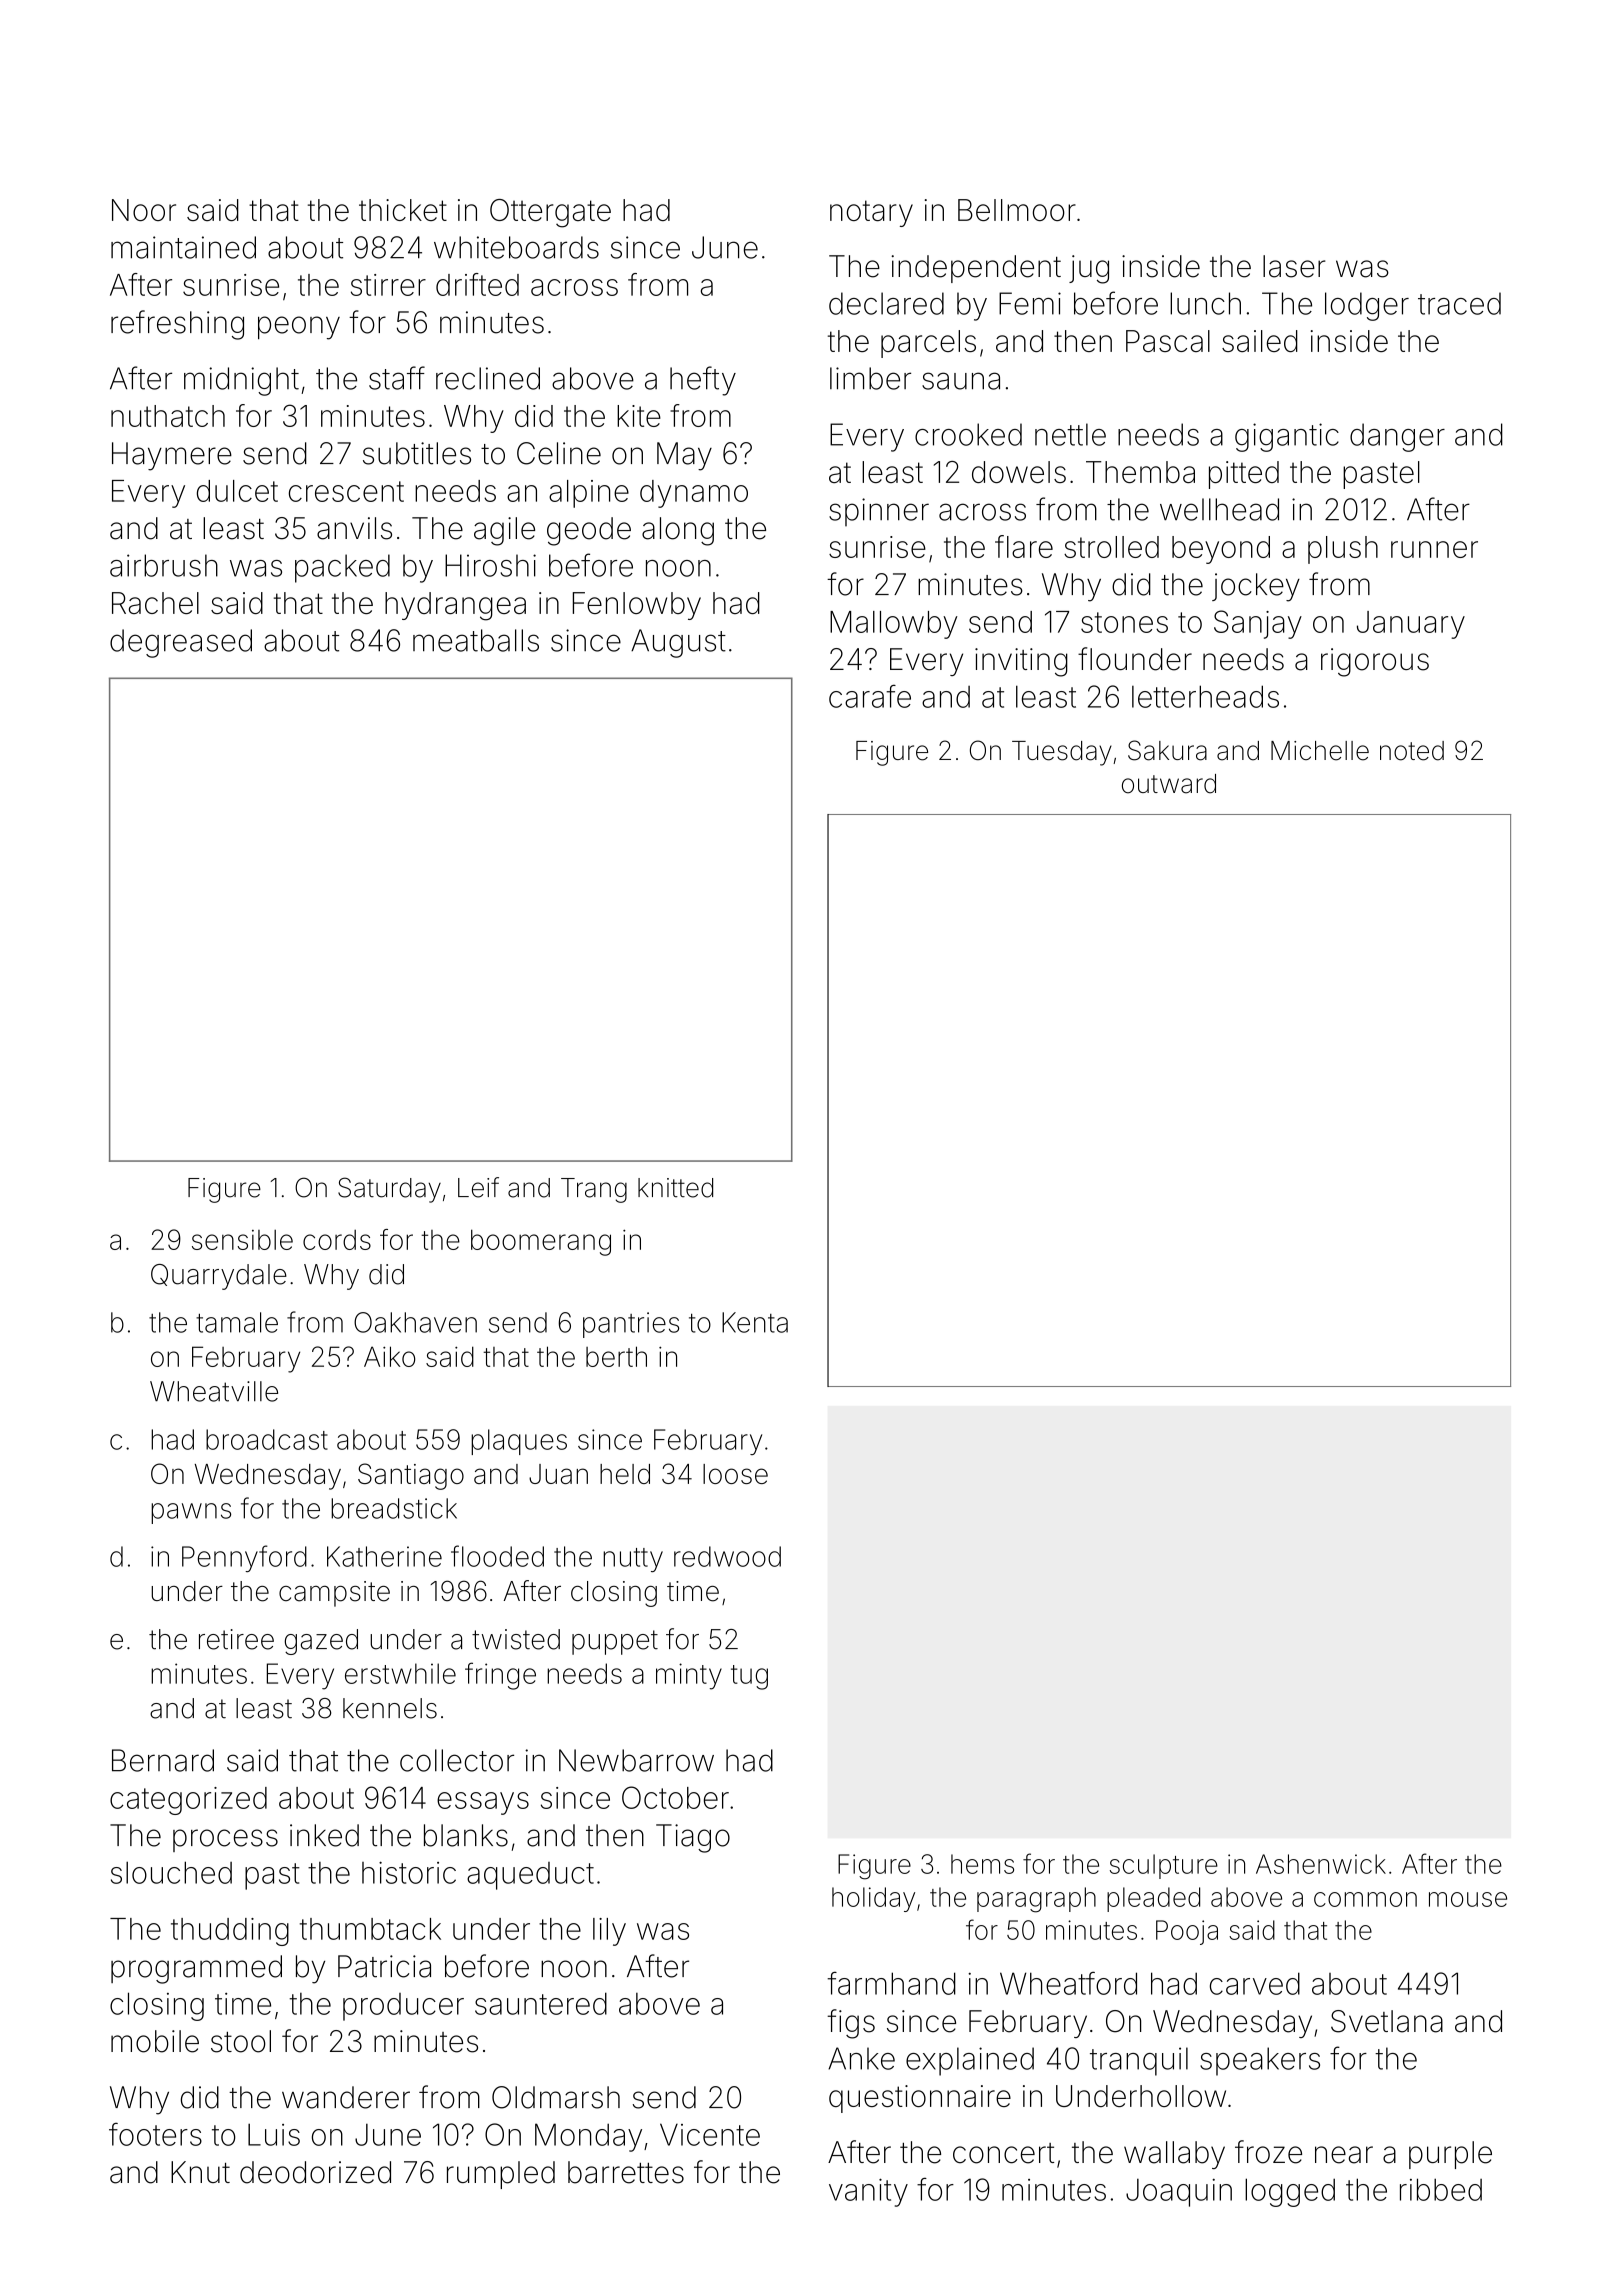  What do you see at coordinates (1412, 751) in the image?
I see `noted` at bounding box center [1412, 751].
